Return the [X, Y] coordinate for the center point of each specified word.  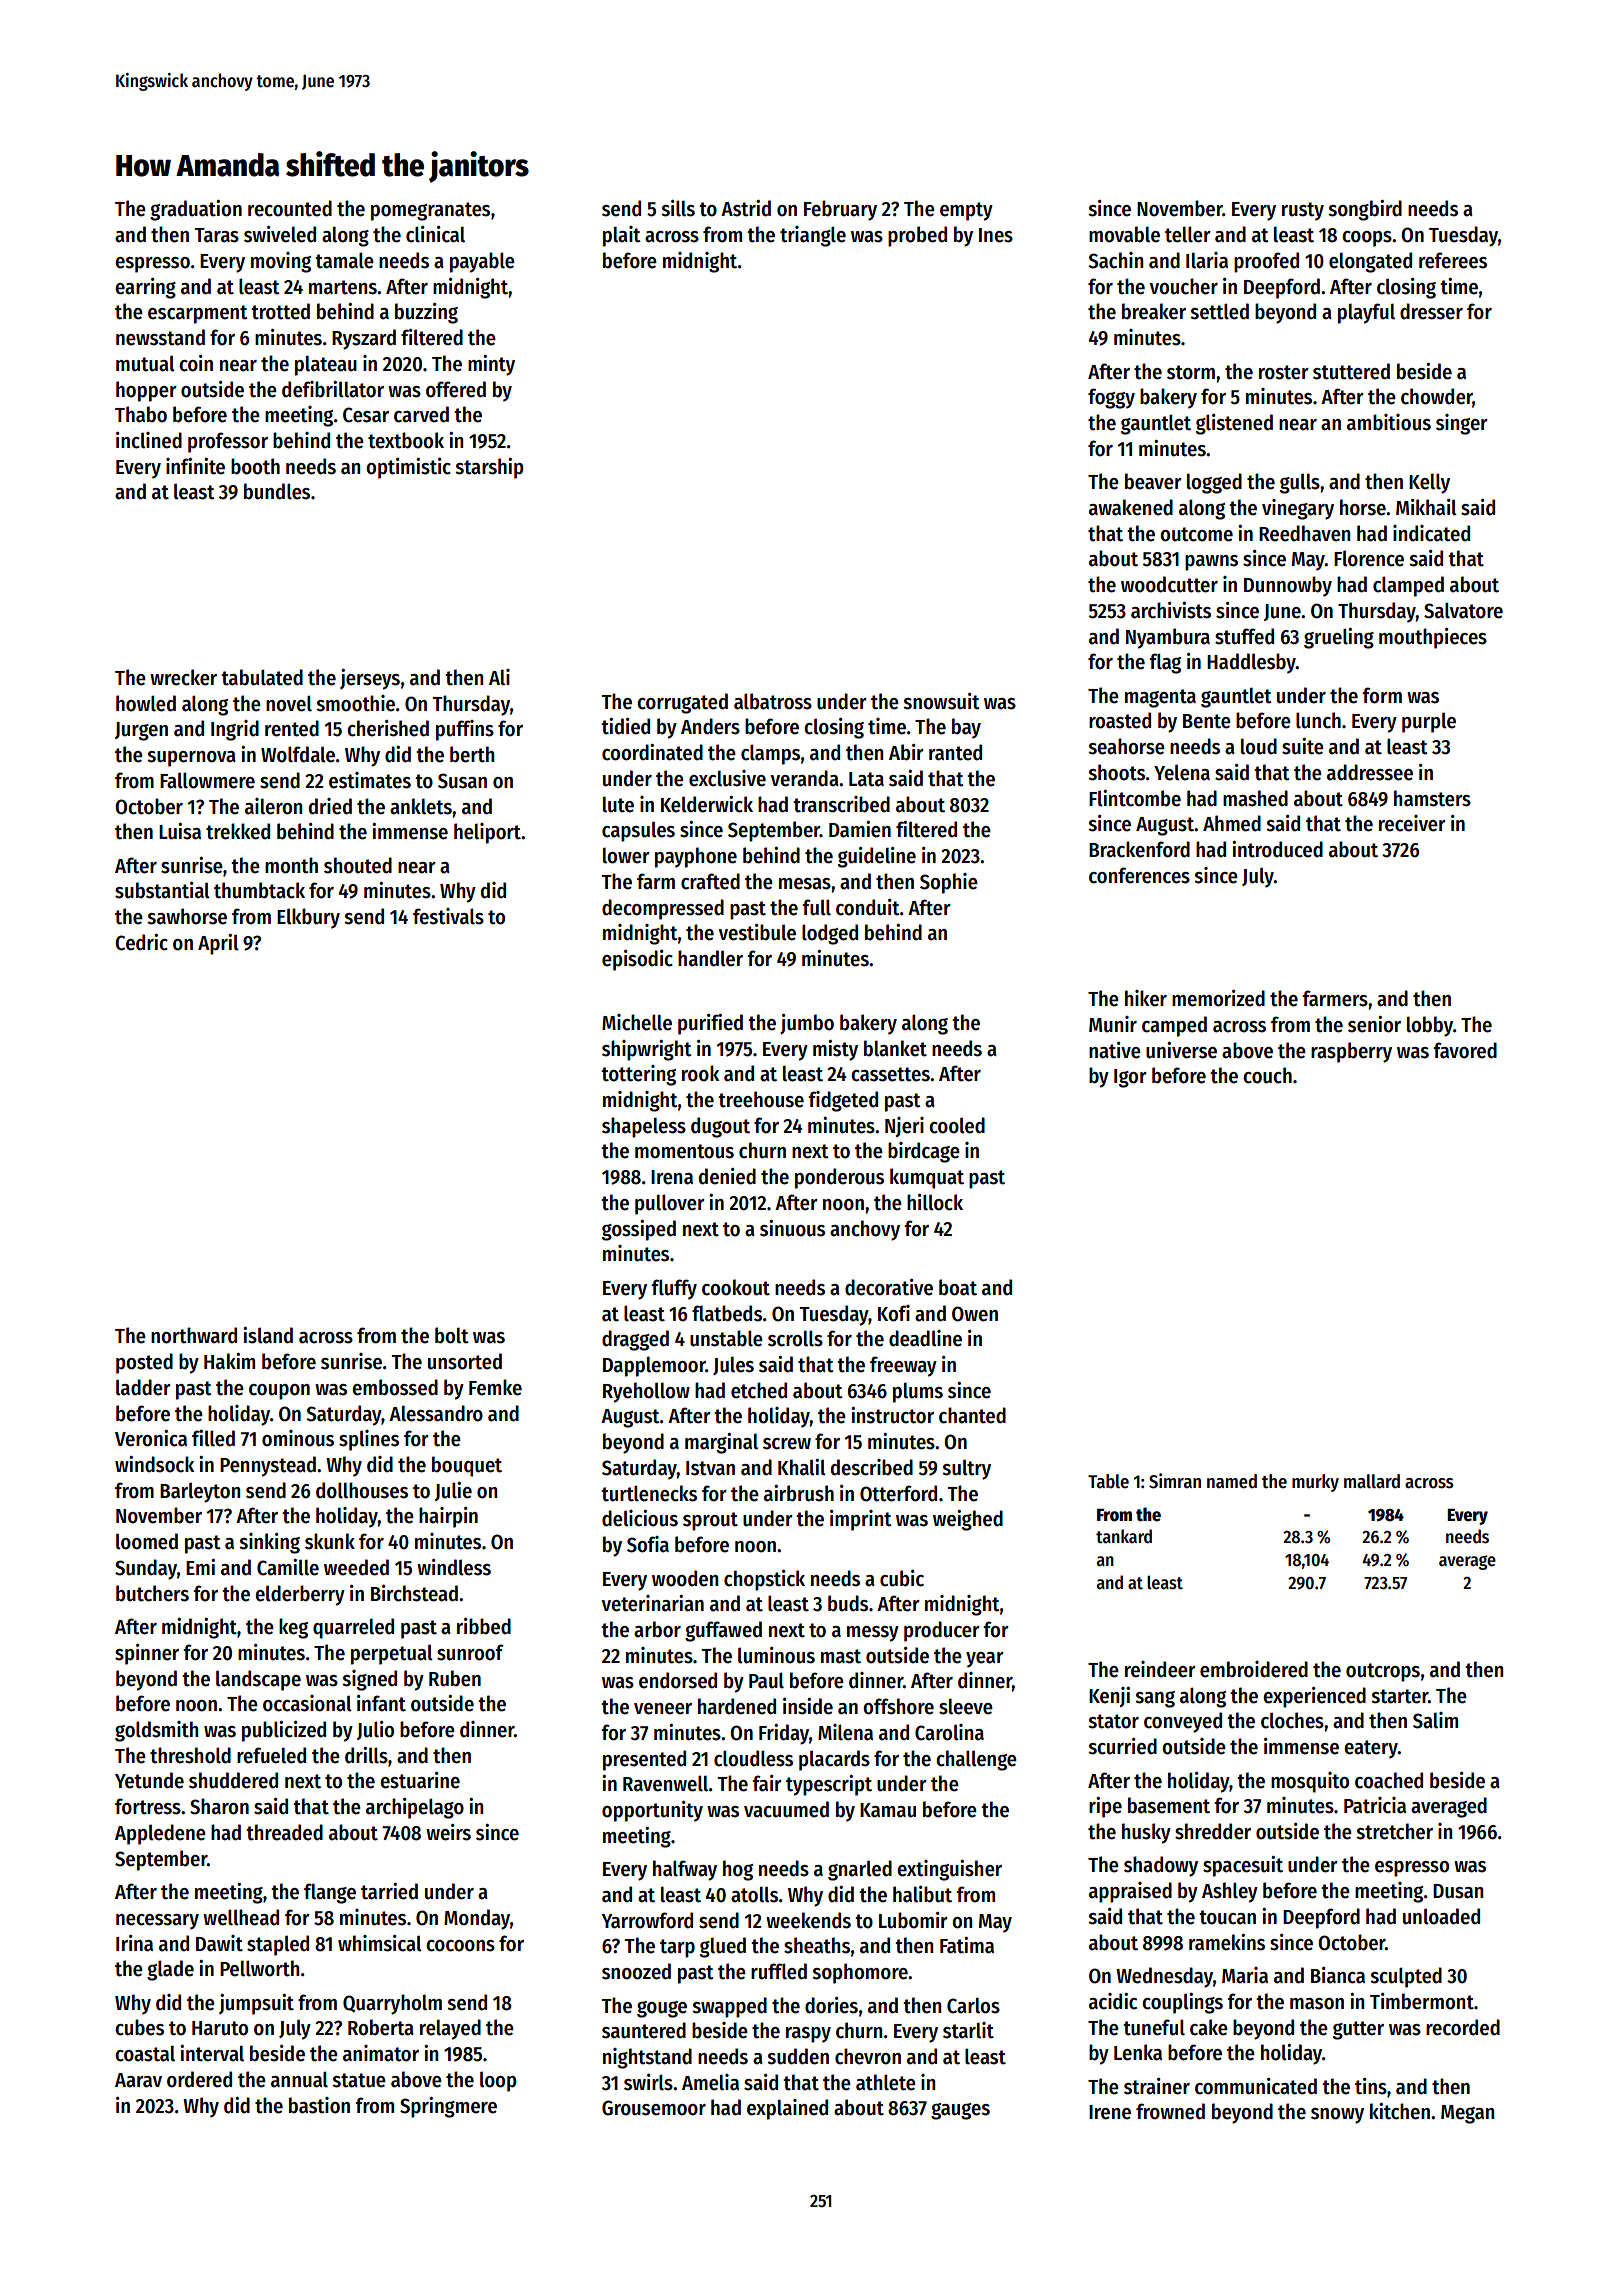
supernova [191, 759]
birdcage [924, 1152]
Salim [1435, 1720]
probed [917, 236]
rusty [1303, 211]
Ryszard [364, 339]
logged [1214, 483]
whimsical [380, 1943]
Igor [1130, 1078]
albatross [773, 701]
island [268, 1335]
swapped [729, 2007]
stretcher [1394, 1831]
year [985, 1660]
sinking [269, 1543]
